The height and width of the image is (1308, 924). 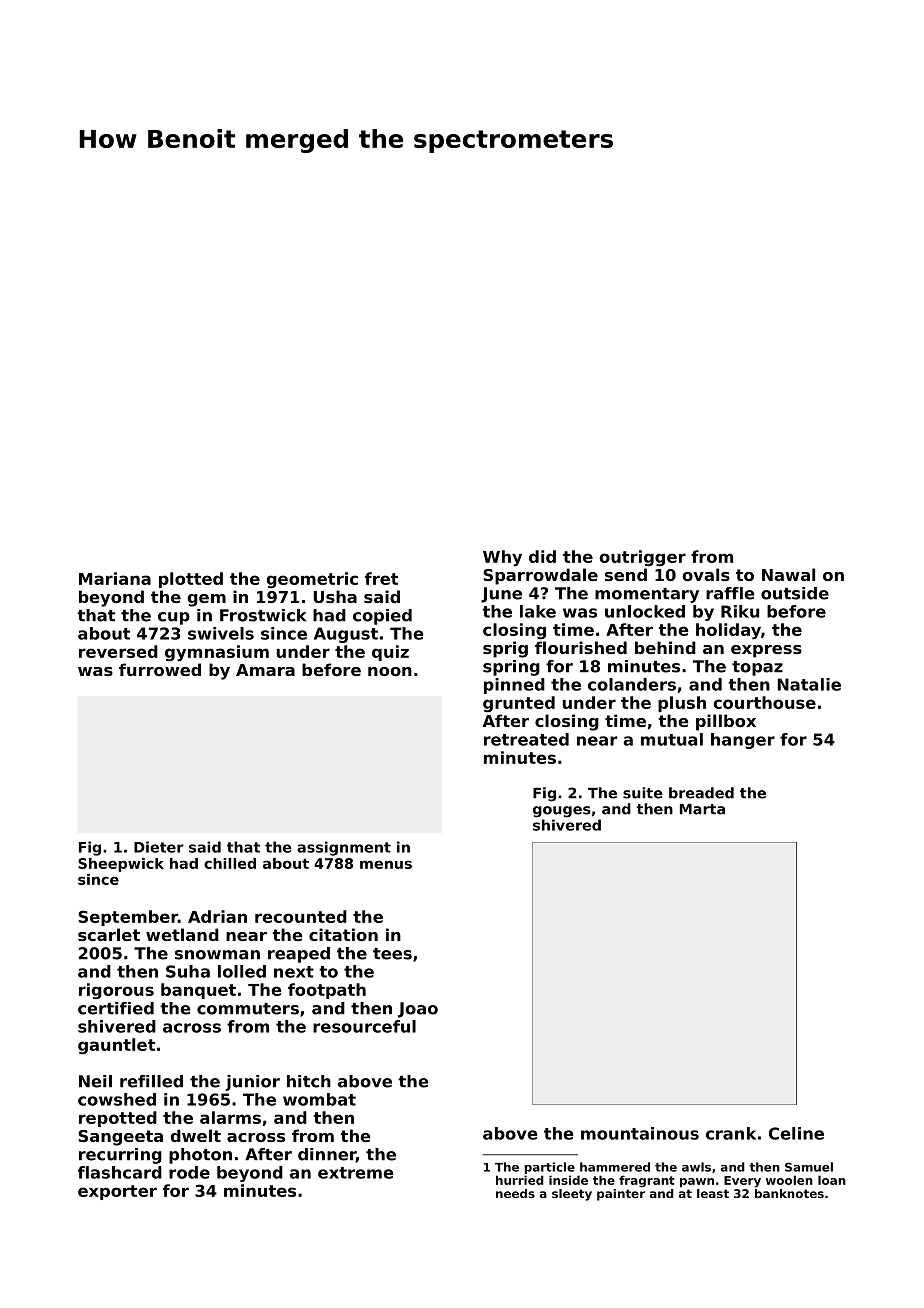 I want to click on outside, so click(x=795, y=593).
